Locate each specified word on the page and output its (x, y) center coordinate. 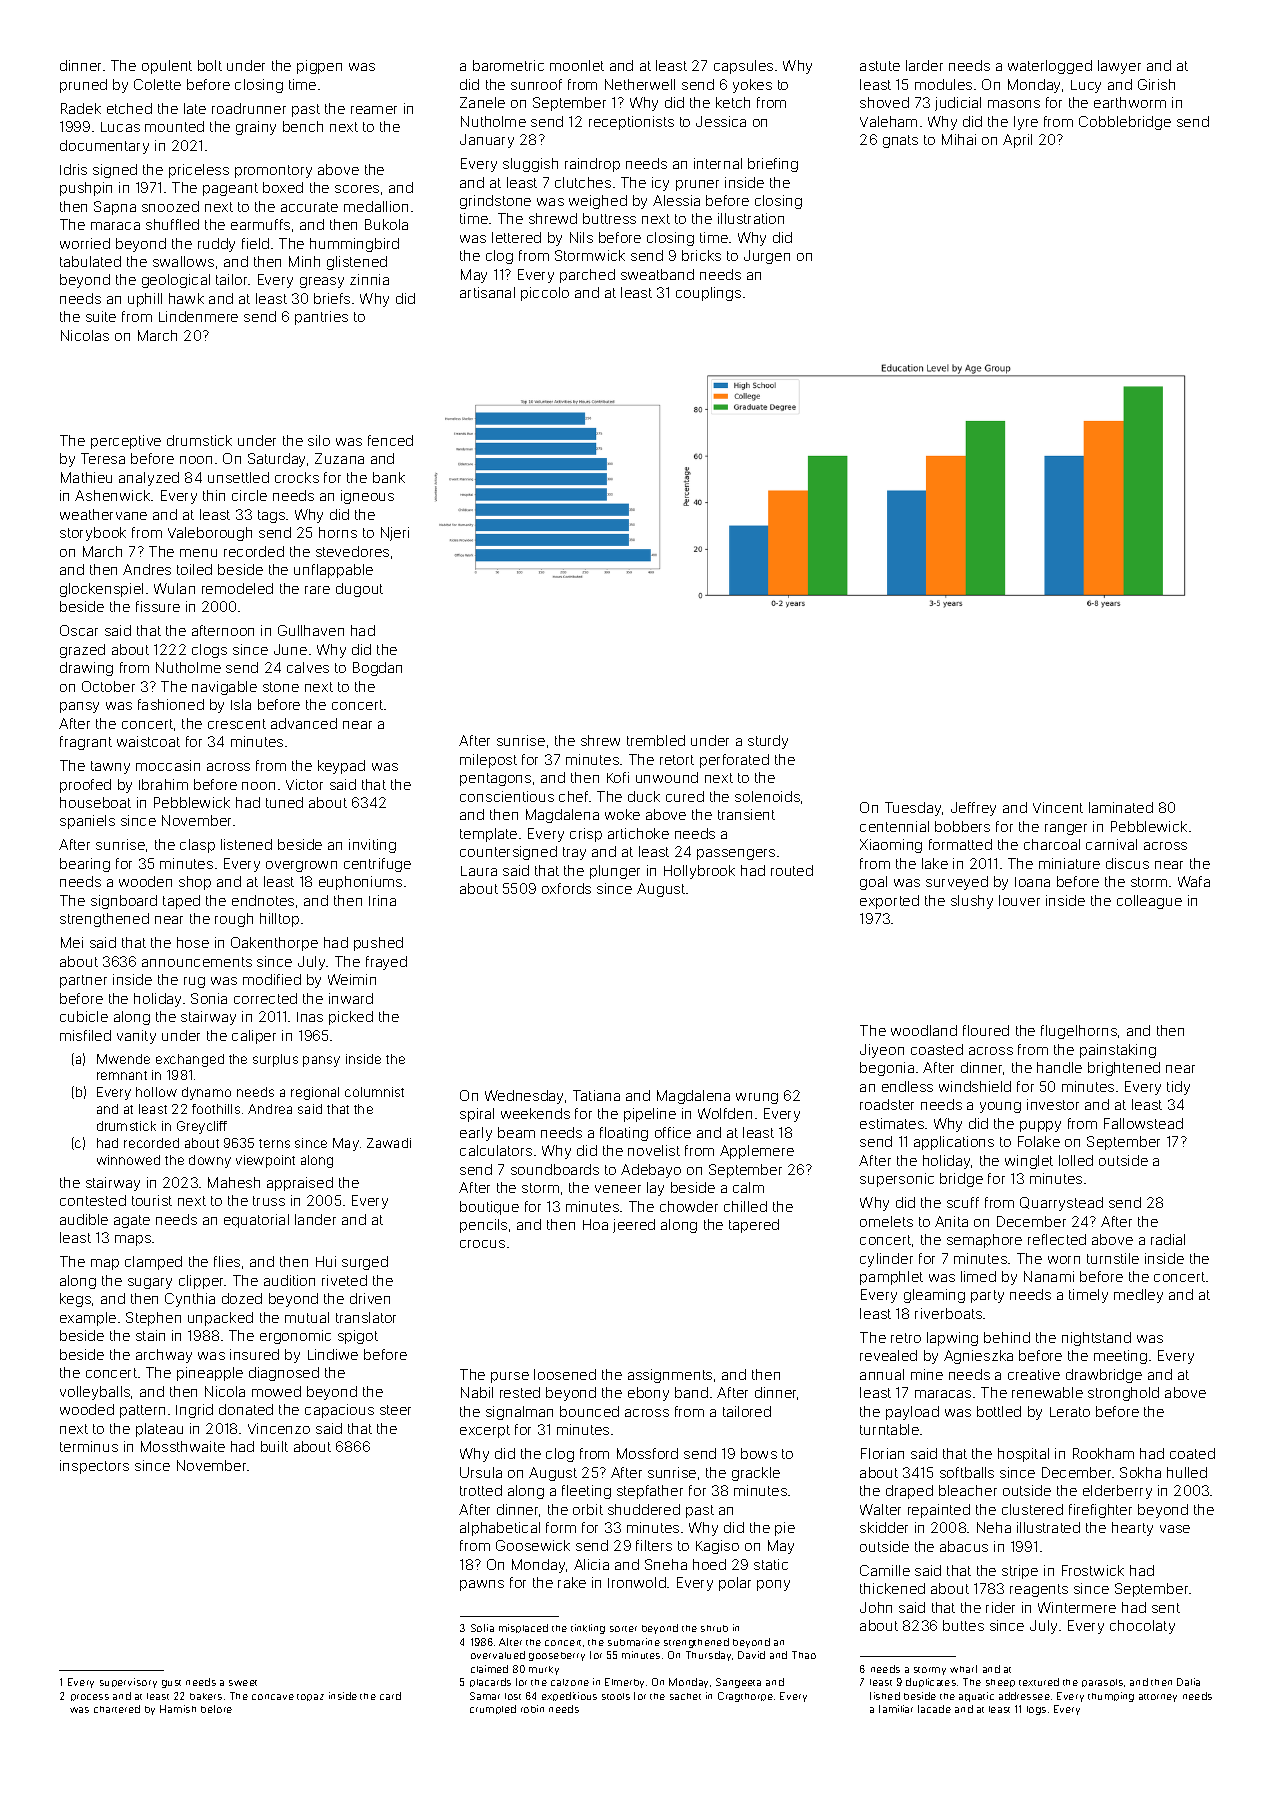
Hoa (595, 1224)
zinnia (369, 279)
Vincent (1058, 807)
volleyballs (95, 1393)
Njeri (395, 534)
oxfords (566, 888)
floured (986, 1030)
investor (1053, 1104)
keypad (341, 767)
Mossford (647, 1453)
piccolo (545, 294)
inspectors (94, 1467)
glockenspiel (101, 590)
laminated (1121, 807)
